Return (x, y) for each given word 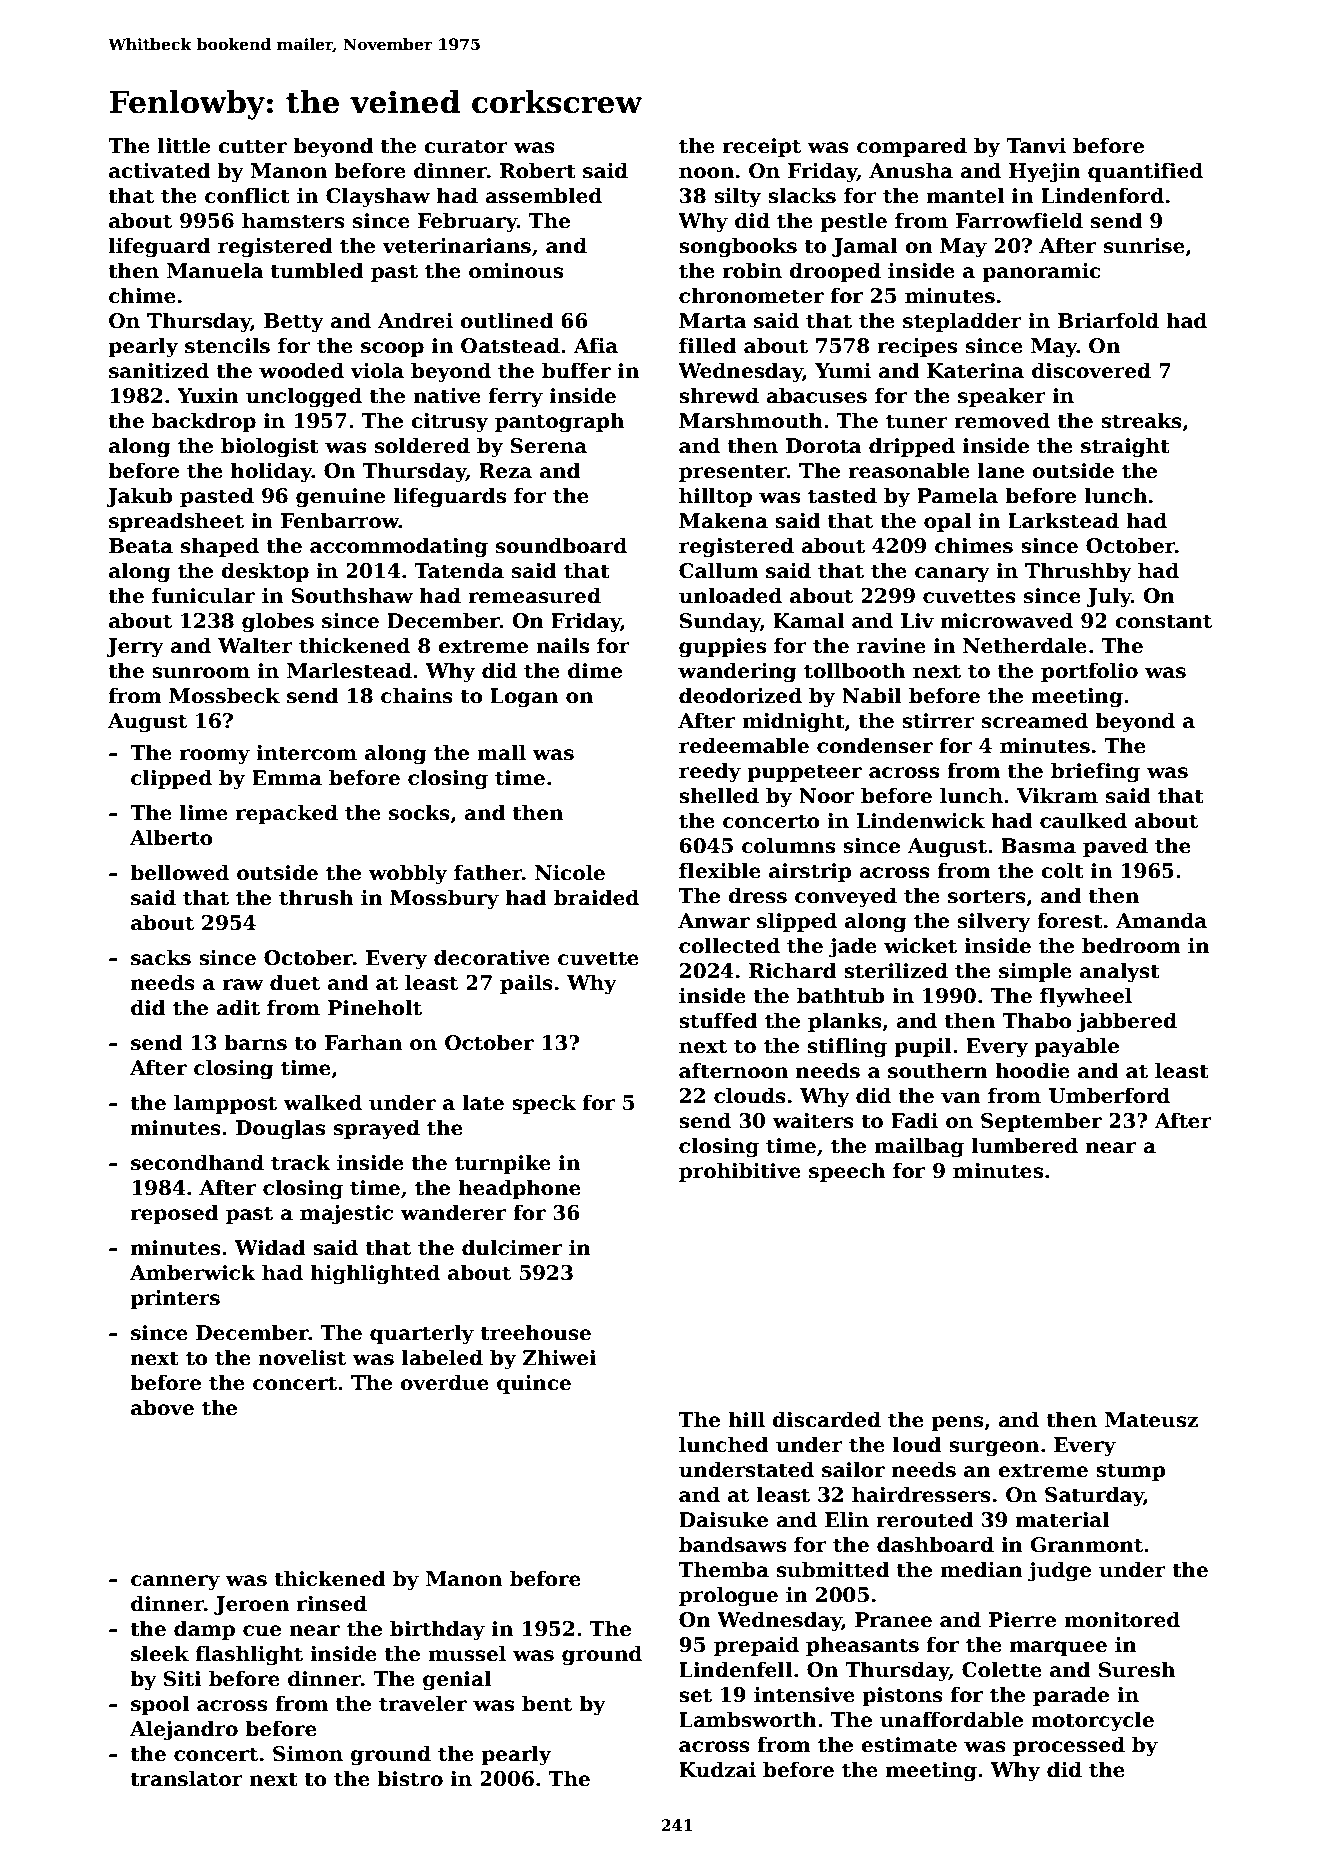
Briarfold (1108, 320)
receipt (762, 147)
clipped (171, 779)
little (184, 145)
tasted (842, 495)
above (162, 1407)
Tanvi (1036, 146)
